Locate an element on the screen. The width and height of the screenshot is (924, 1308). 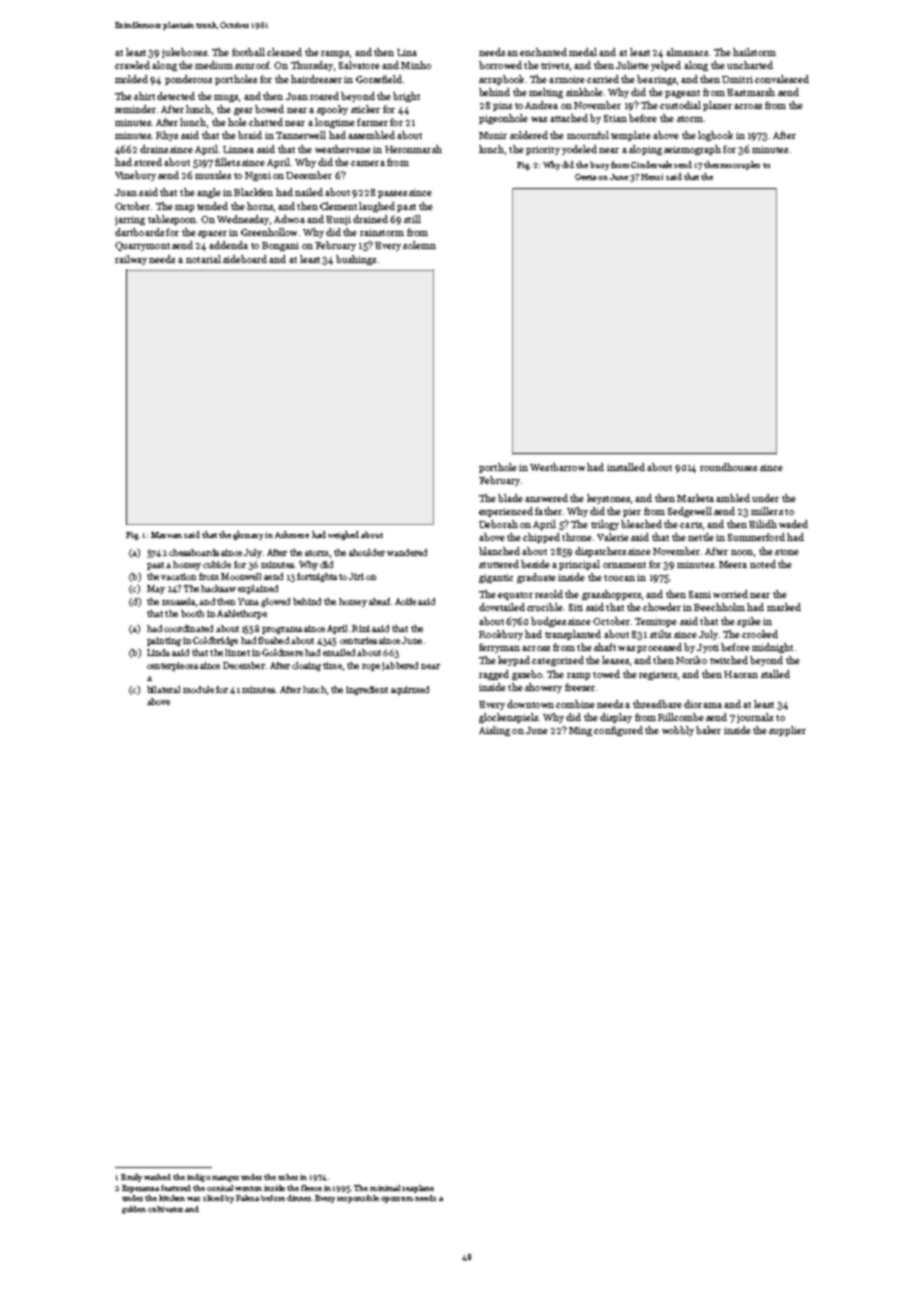
jukeboxes is located at coordinates (184, 53).
